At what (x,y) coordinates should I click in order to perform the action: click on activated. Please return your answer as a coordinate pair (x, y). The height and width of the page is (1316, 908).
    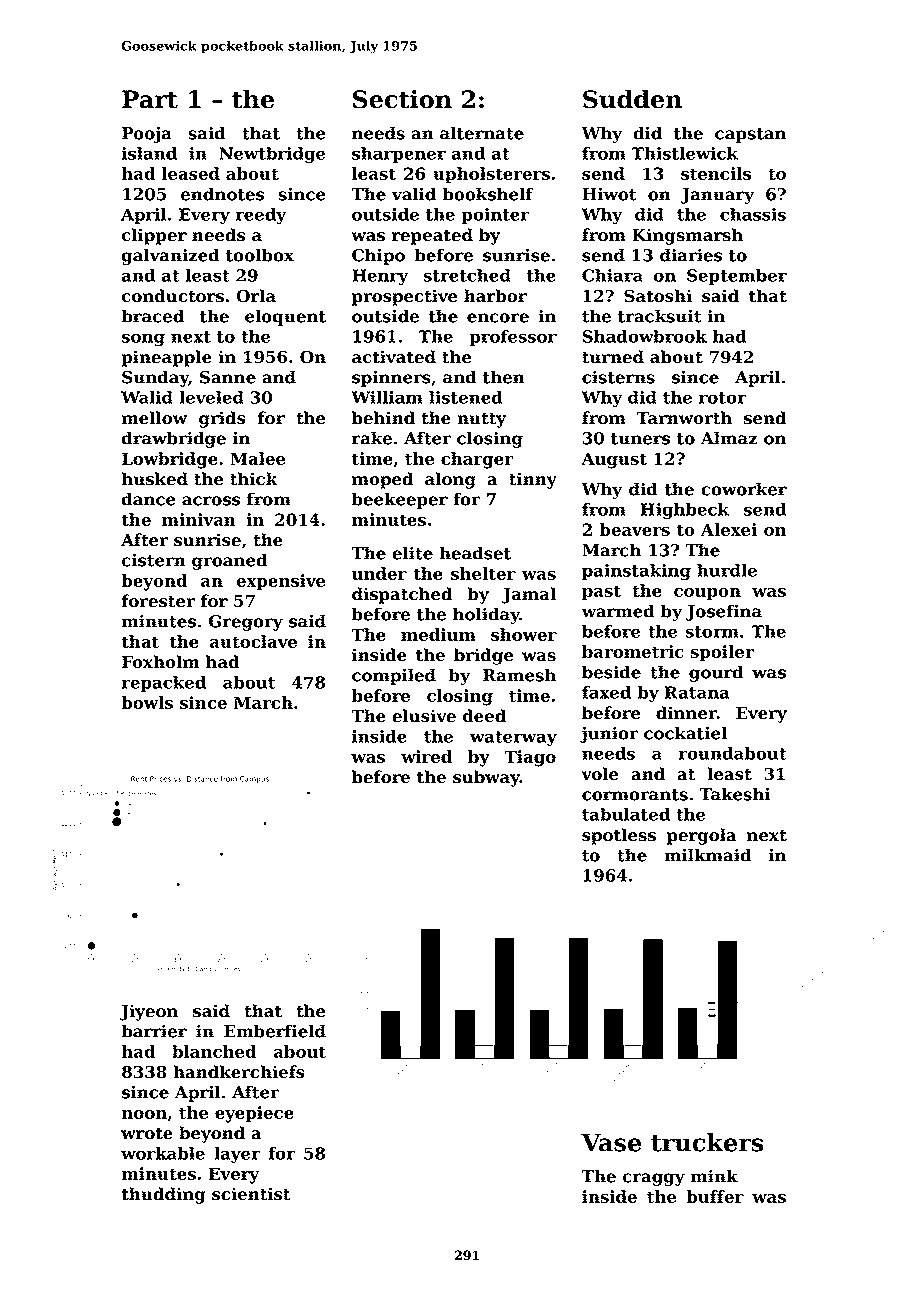
    Looking at the image, I should click on (394, 357).
